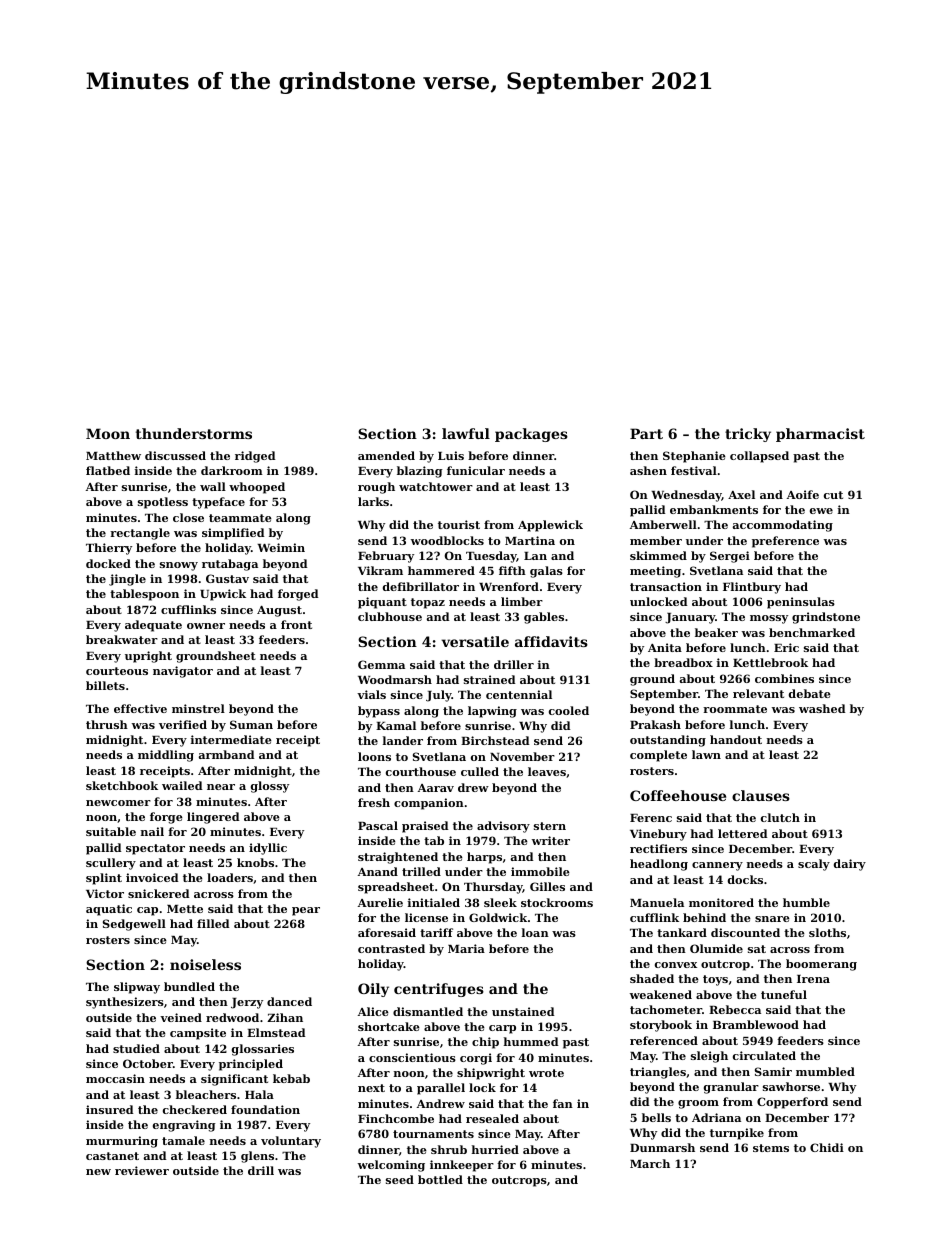 The image size is (952, 1233). I want to click on Chidi, so click(827, 1147).
